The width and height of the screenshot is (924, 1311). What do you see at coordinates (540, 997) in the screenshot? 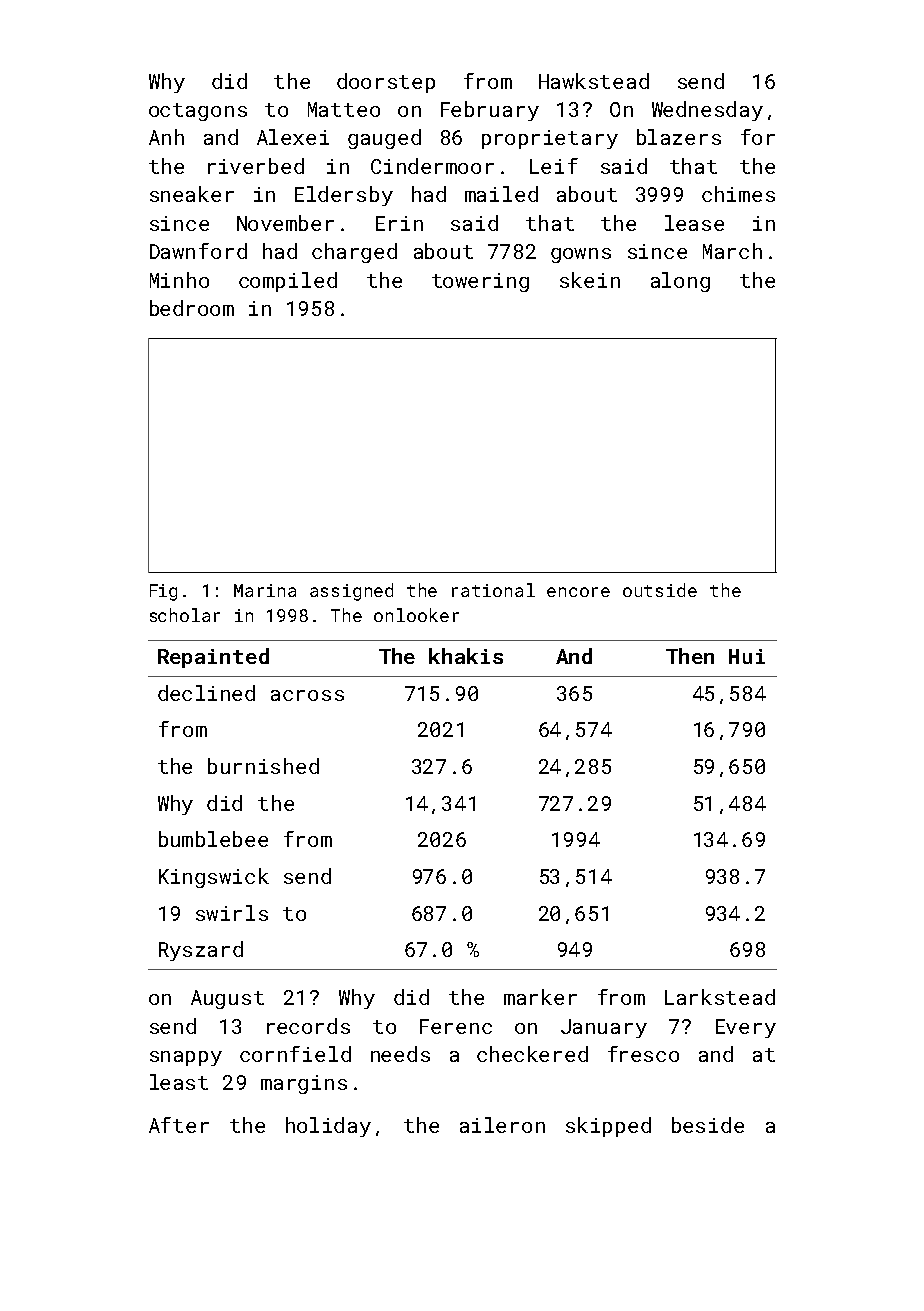
I see `marker` at bounding box center [540, 997].
